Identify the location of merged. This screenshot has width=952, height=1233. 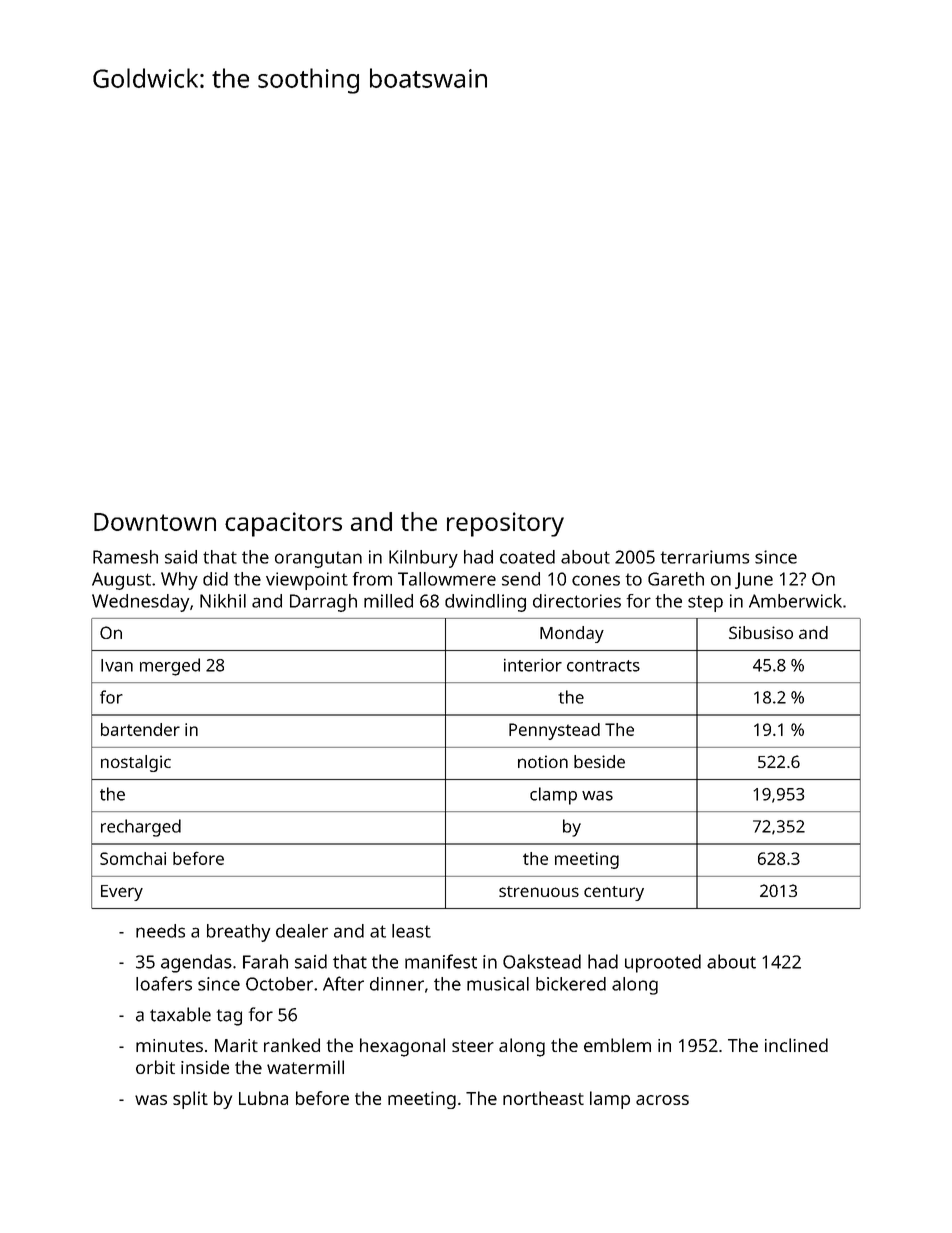
(170, 667).
